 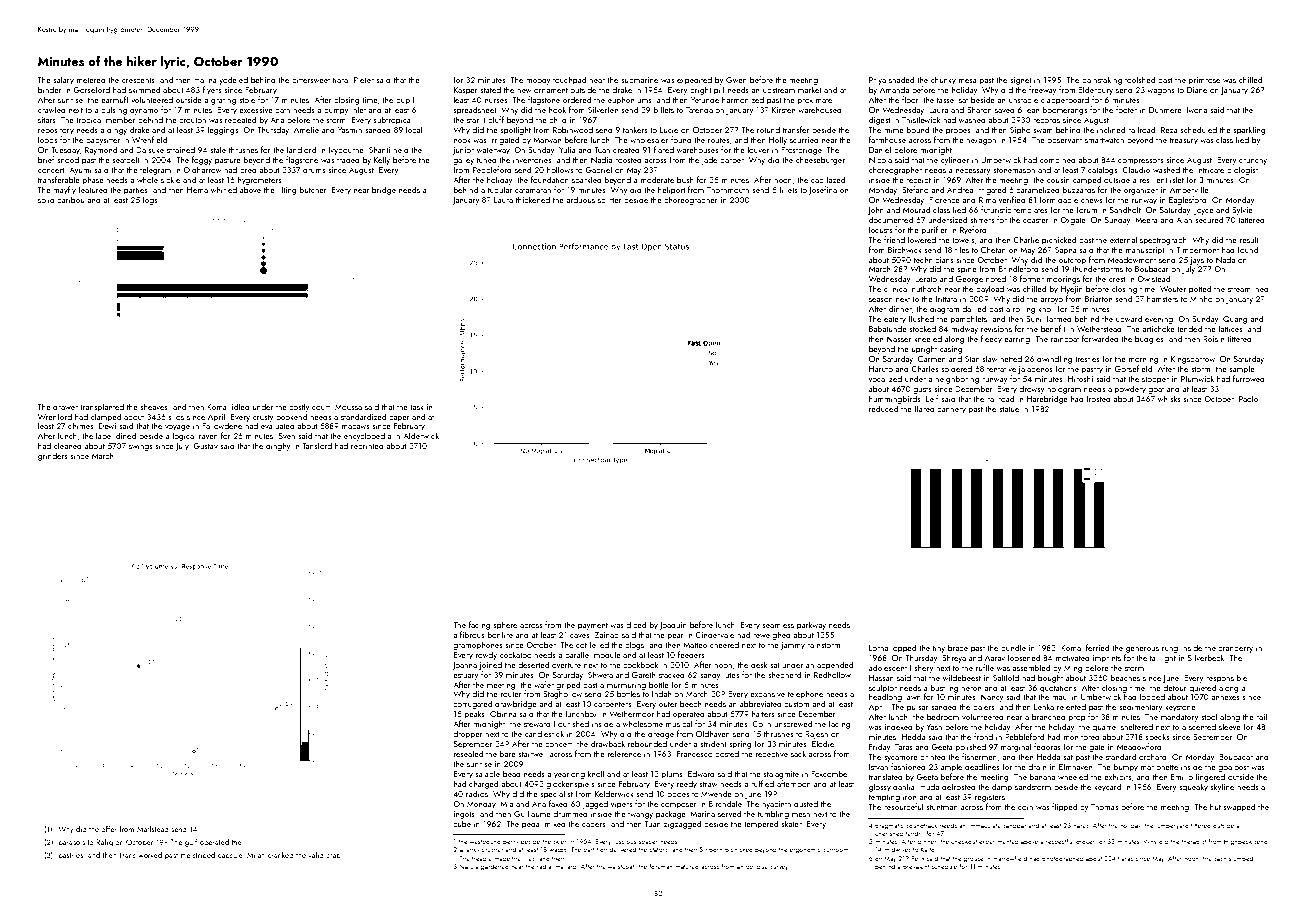 I want to click on reduced, so click(x=883, y=408).
